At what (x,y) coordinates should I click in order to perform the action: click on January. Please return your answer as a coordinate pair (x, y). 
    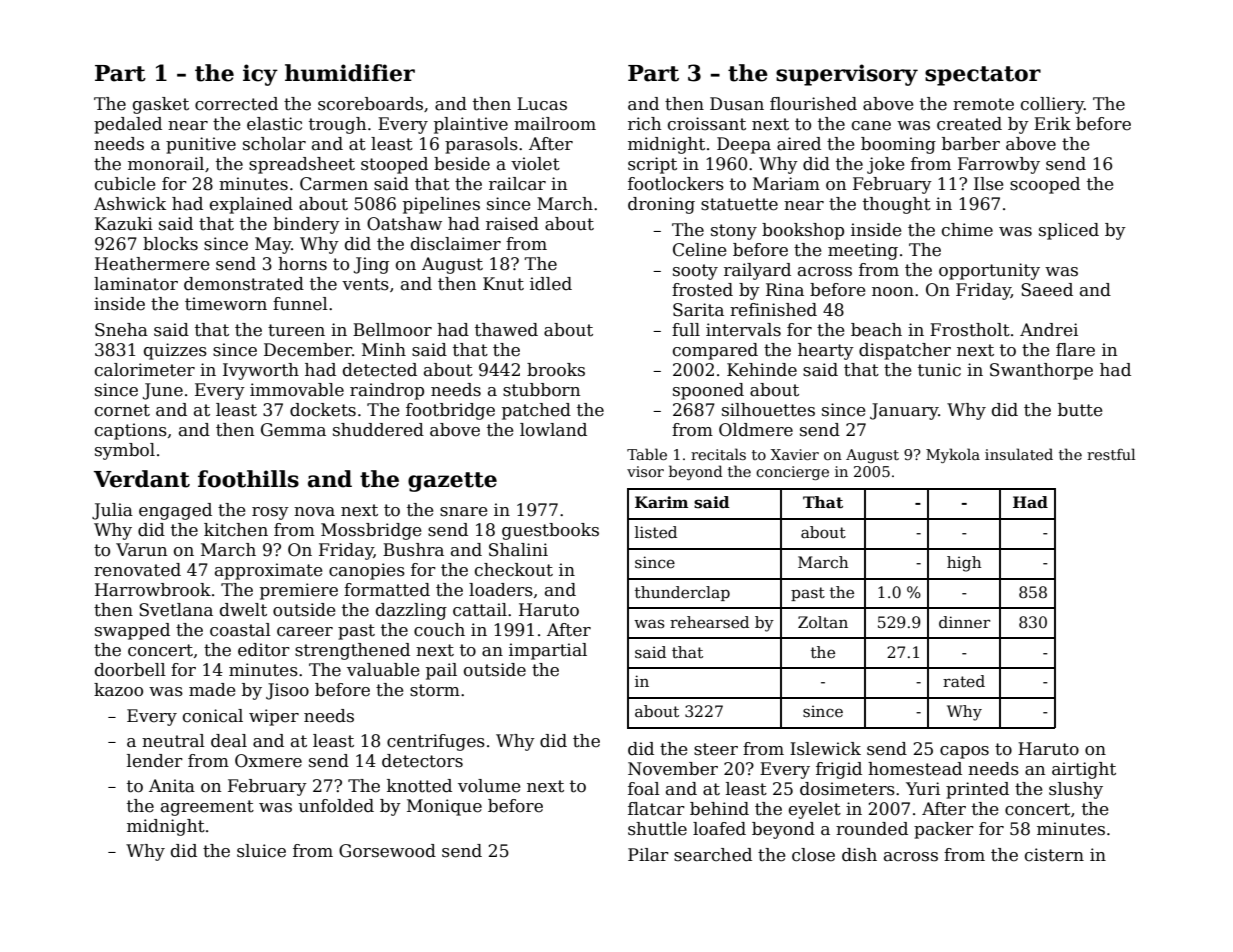
    Looking at the image, I should click on (904, 411).
